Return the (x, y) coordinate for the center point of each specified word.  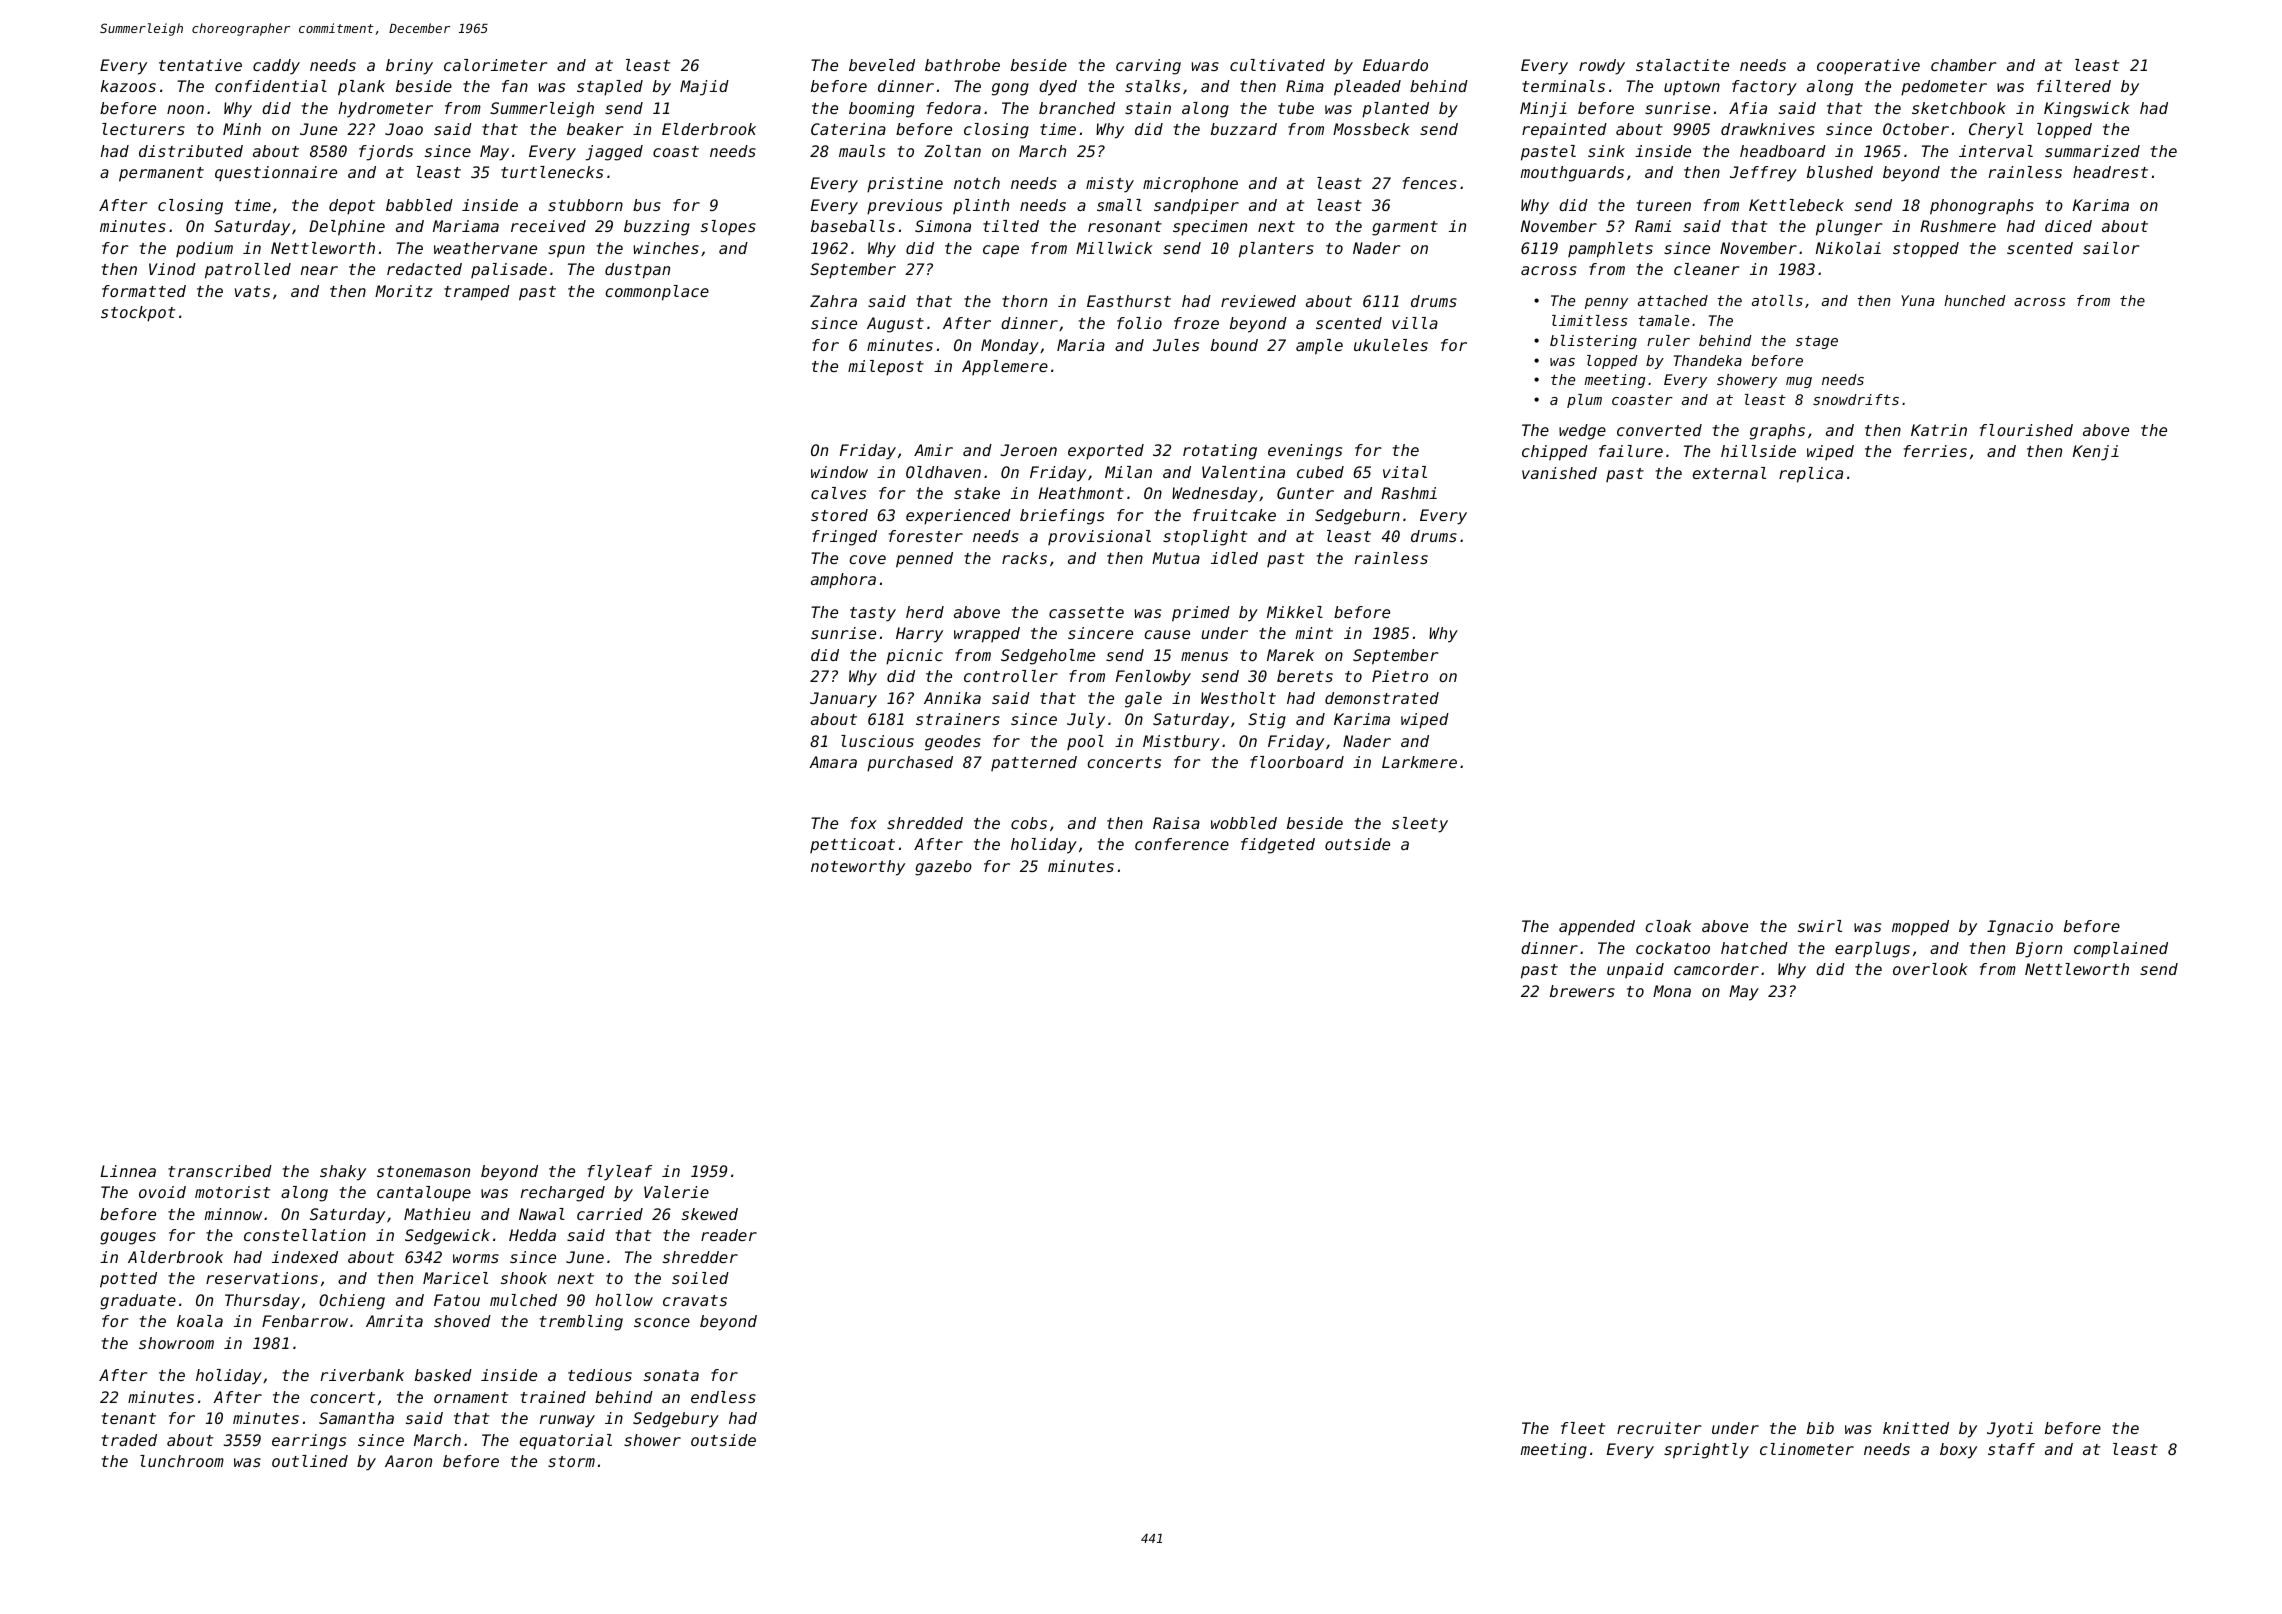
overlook (1930, 969)
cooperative (1868, 66)
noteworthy (858, 868)
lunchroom (182, 1461)
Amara (833, 762)
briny (409, 67)
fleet (1583, 1428)
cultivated (1277, 65)
